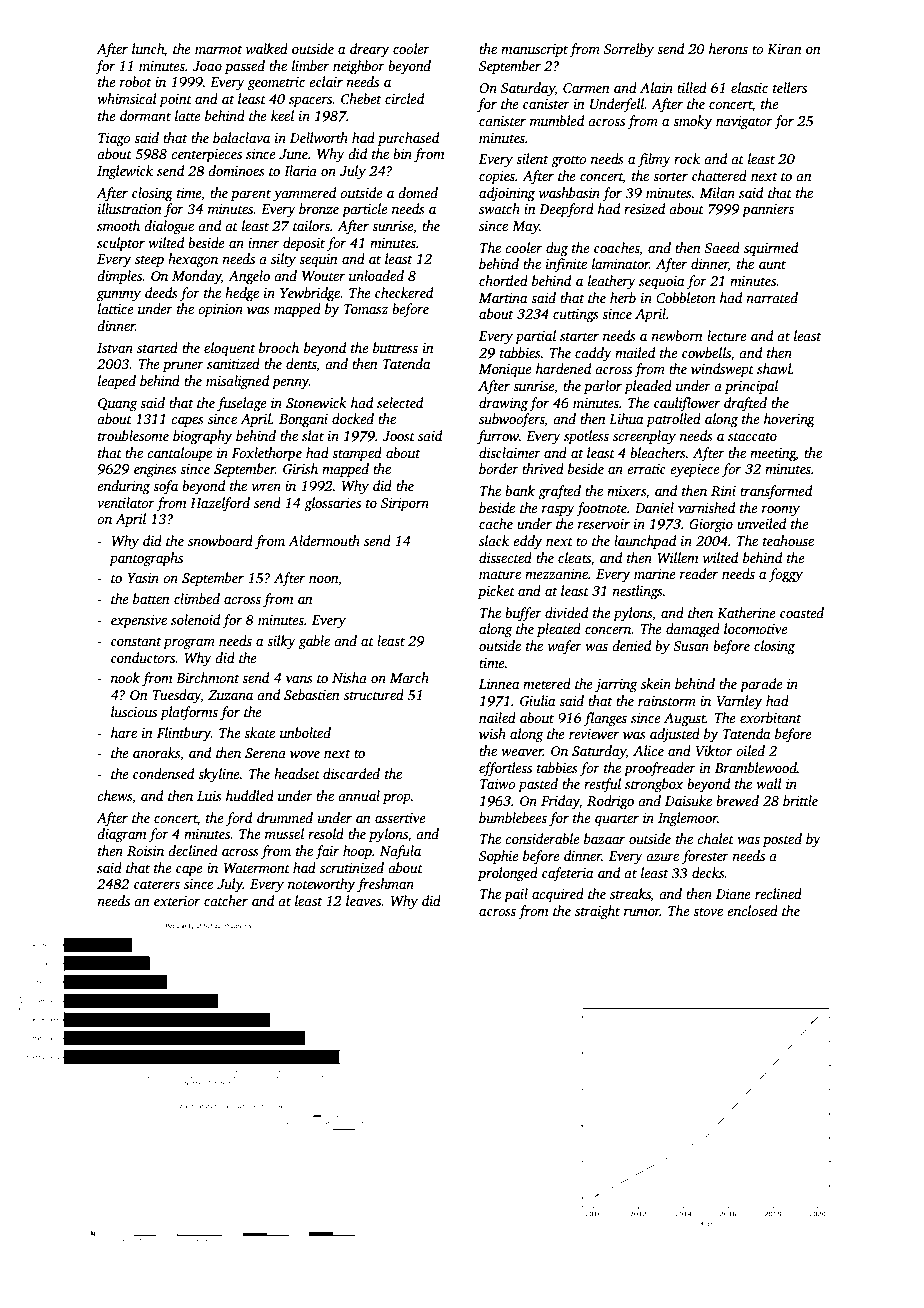 This page has width=924, height=1308. Describe the element at coordinates (503, 280) in the page. I see `chortled` at that location.
